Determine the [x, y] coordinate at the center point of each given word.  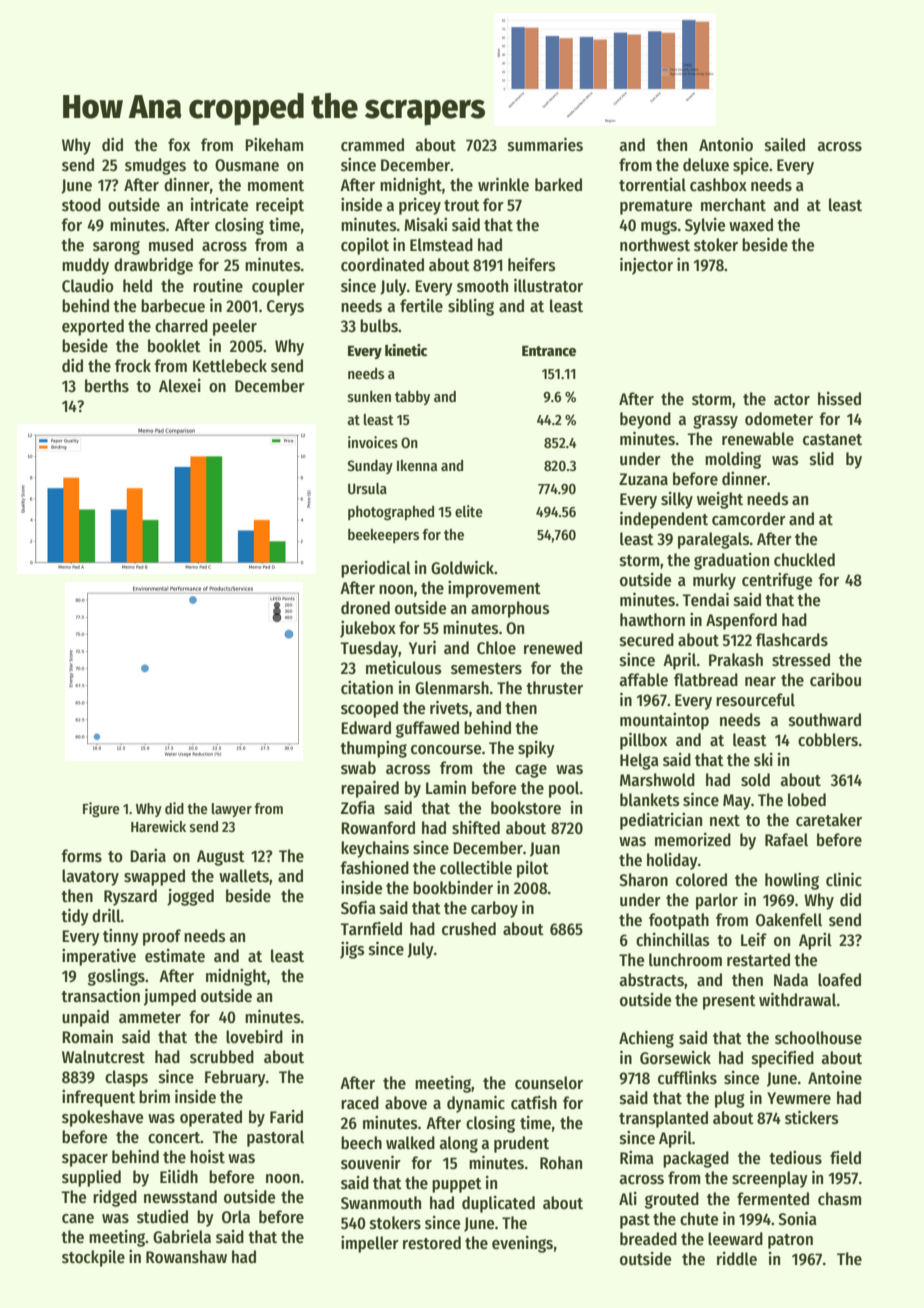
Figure [101, 809]
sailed [785, 145]
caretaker [829, 820]
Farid [286, 1117]
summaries [545, 144]
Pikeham [274, 145]
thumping [373, 749]
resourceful [755, 700]
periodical [376, 569]
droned [365, 608]
